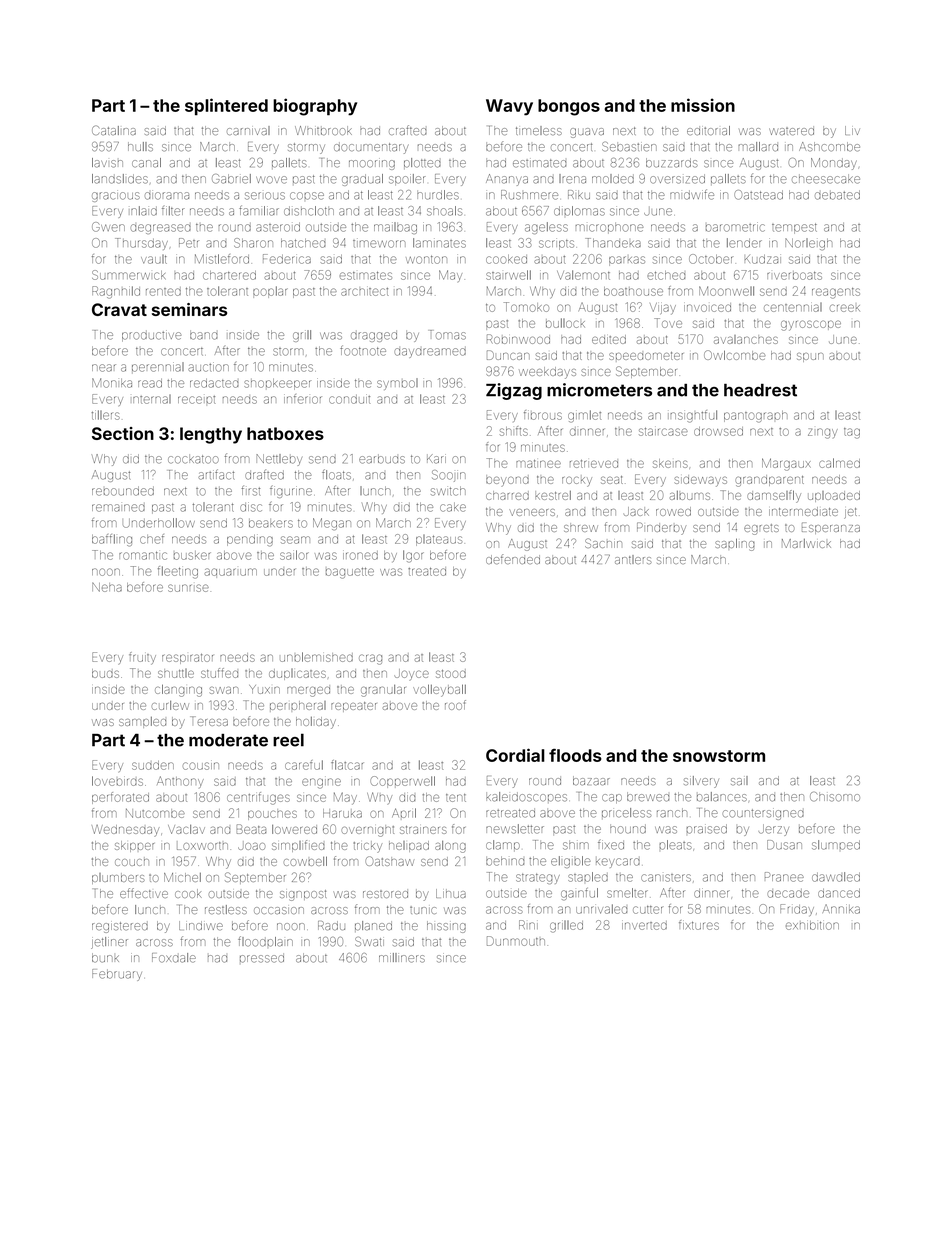 This screenshot has width=952, height=1233. Describe the element at coordinates (374, 337) in the screenshot. I see `dragged` at that location.
